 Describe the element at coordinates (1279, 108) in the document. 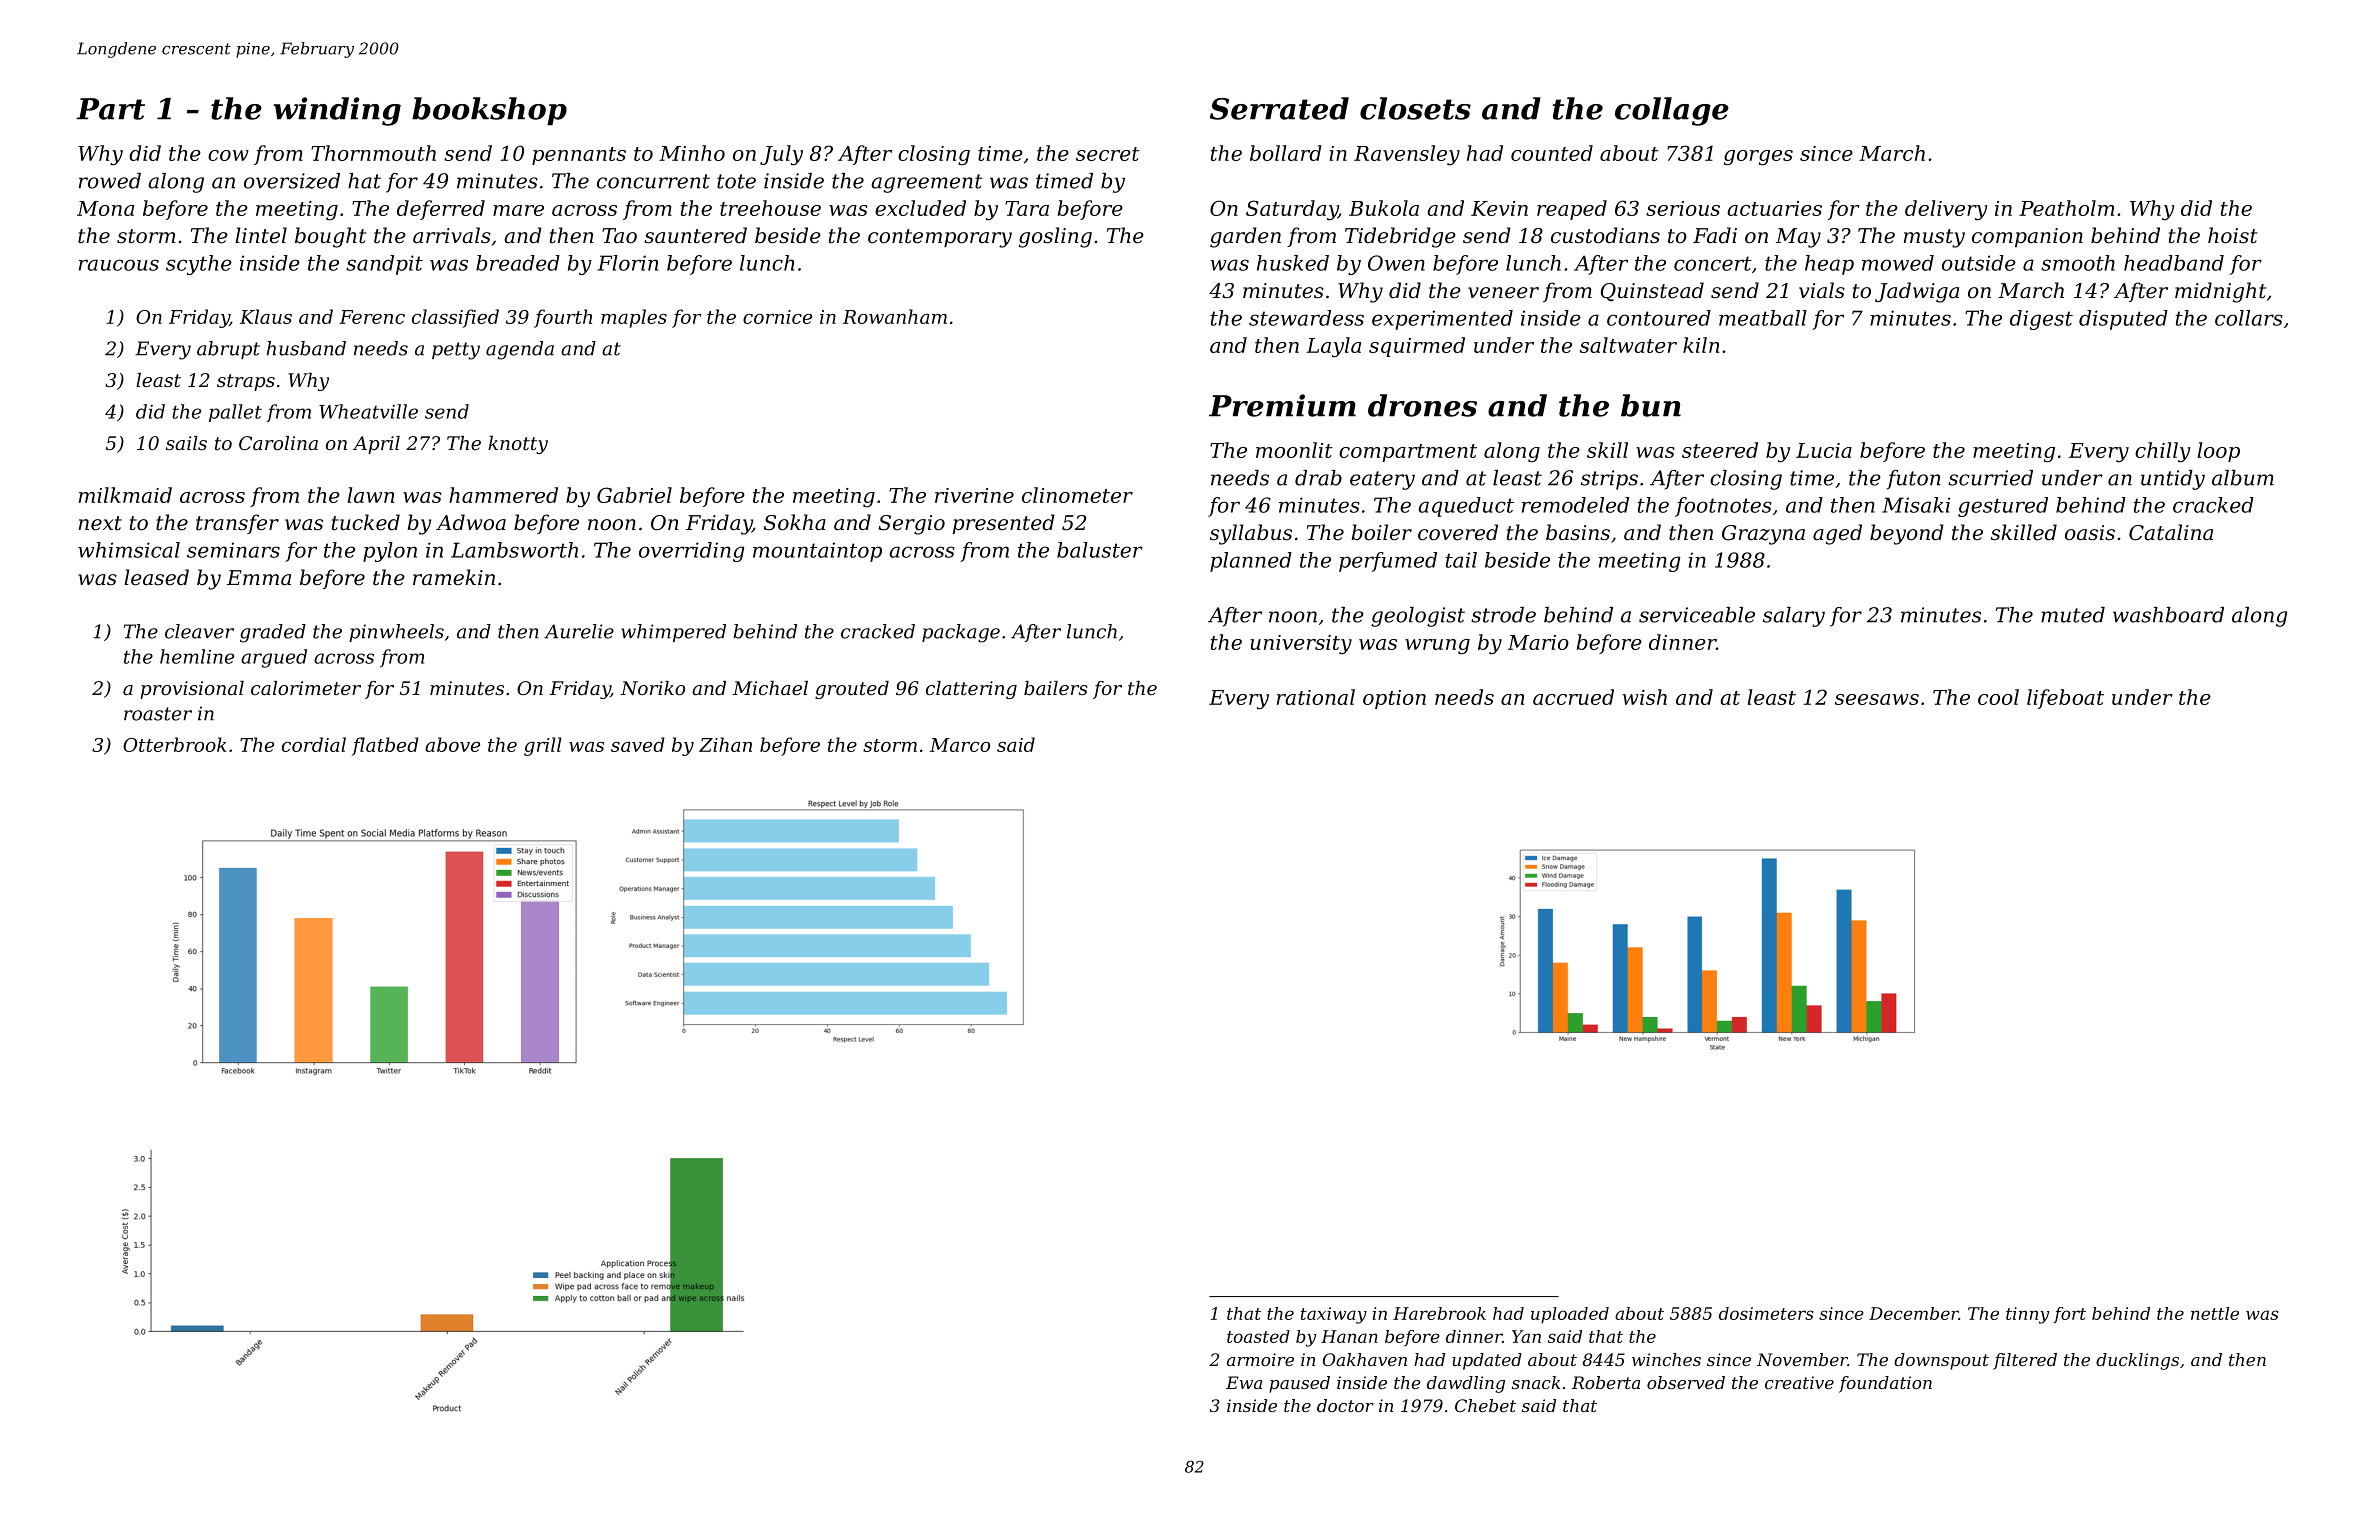

I see `Serrated` at that location.
